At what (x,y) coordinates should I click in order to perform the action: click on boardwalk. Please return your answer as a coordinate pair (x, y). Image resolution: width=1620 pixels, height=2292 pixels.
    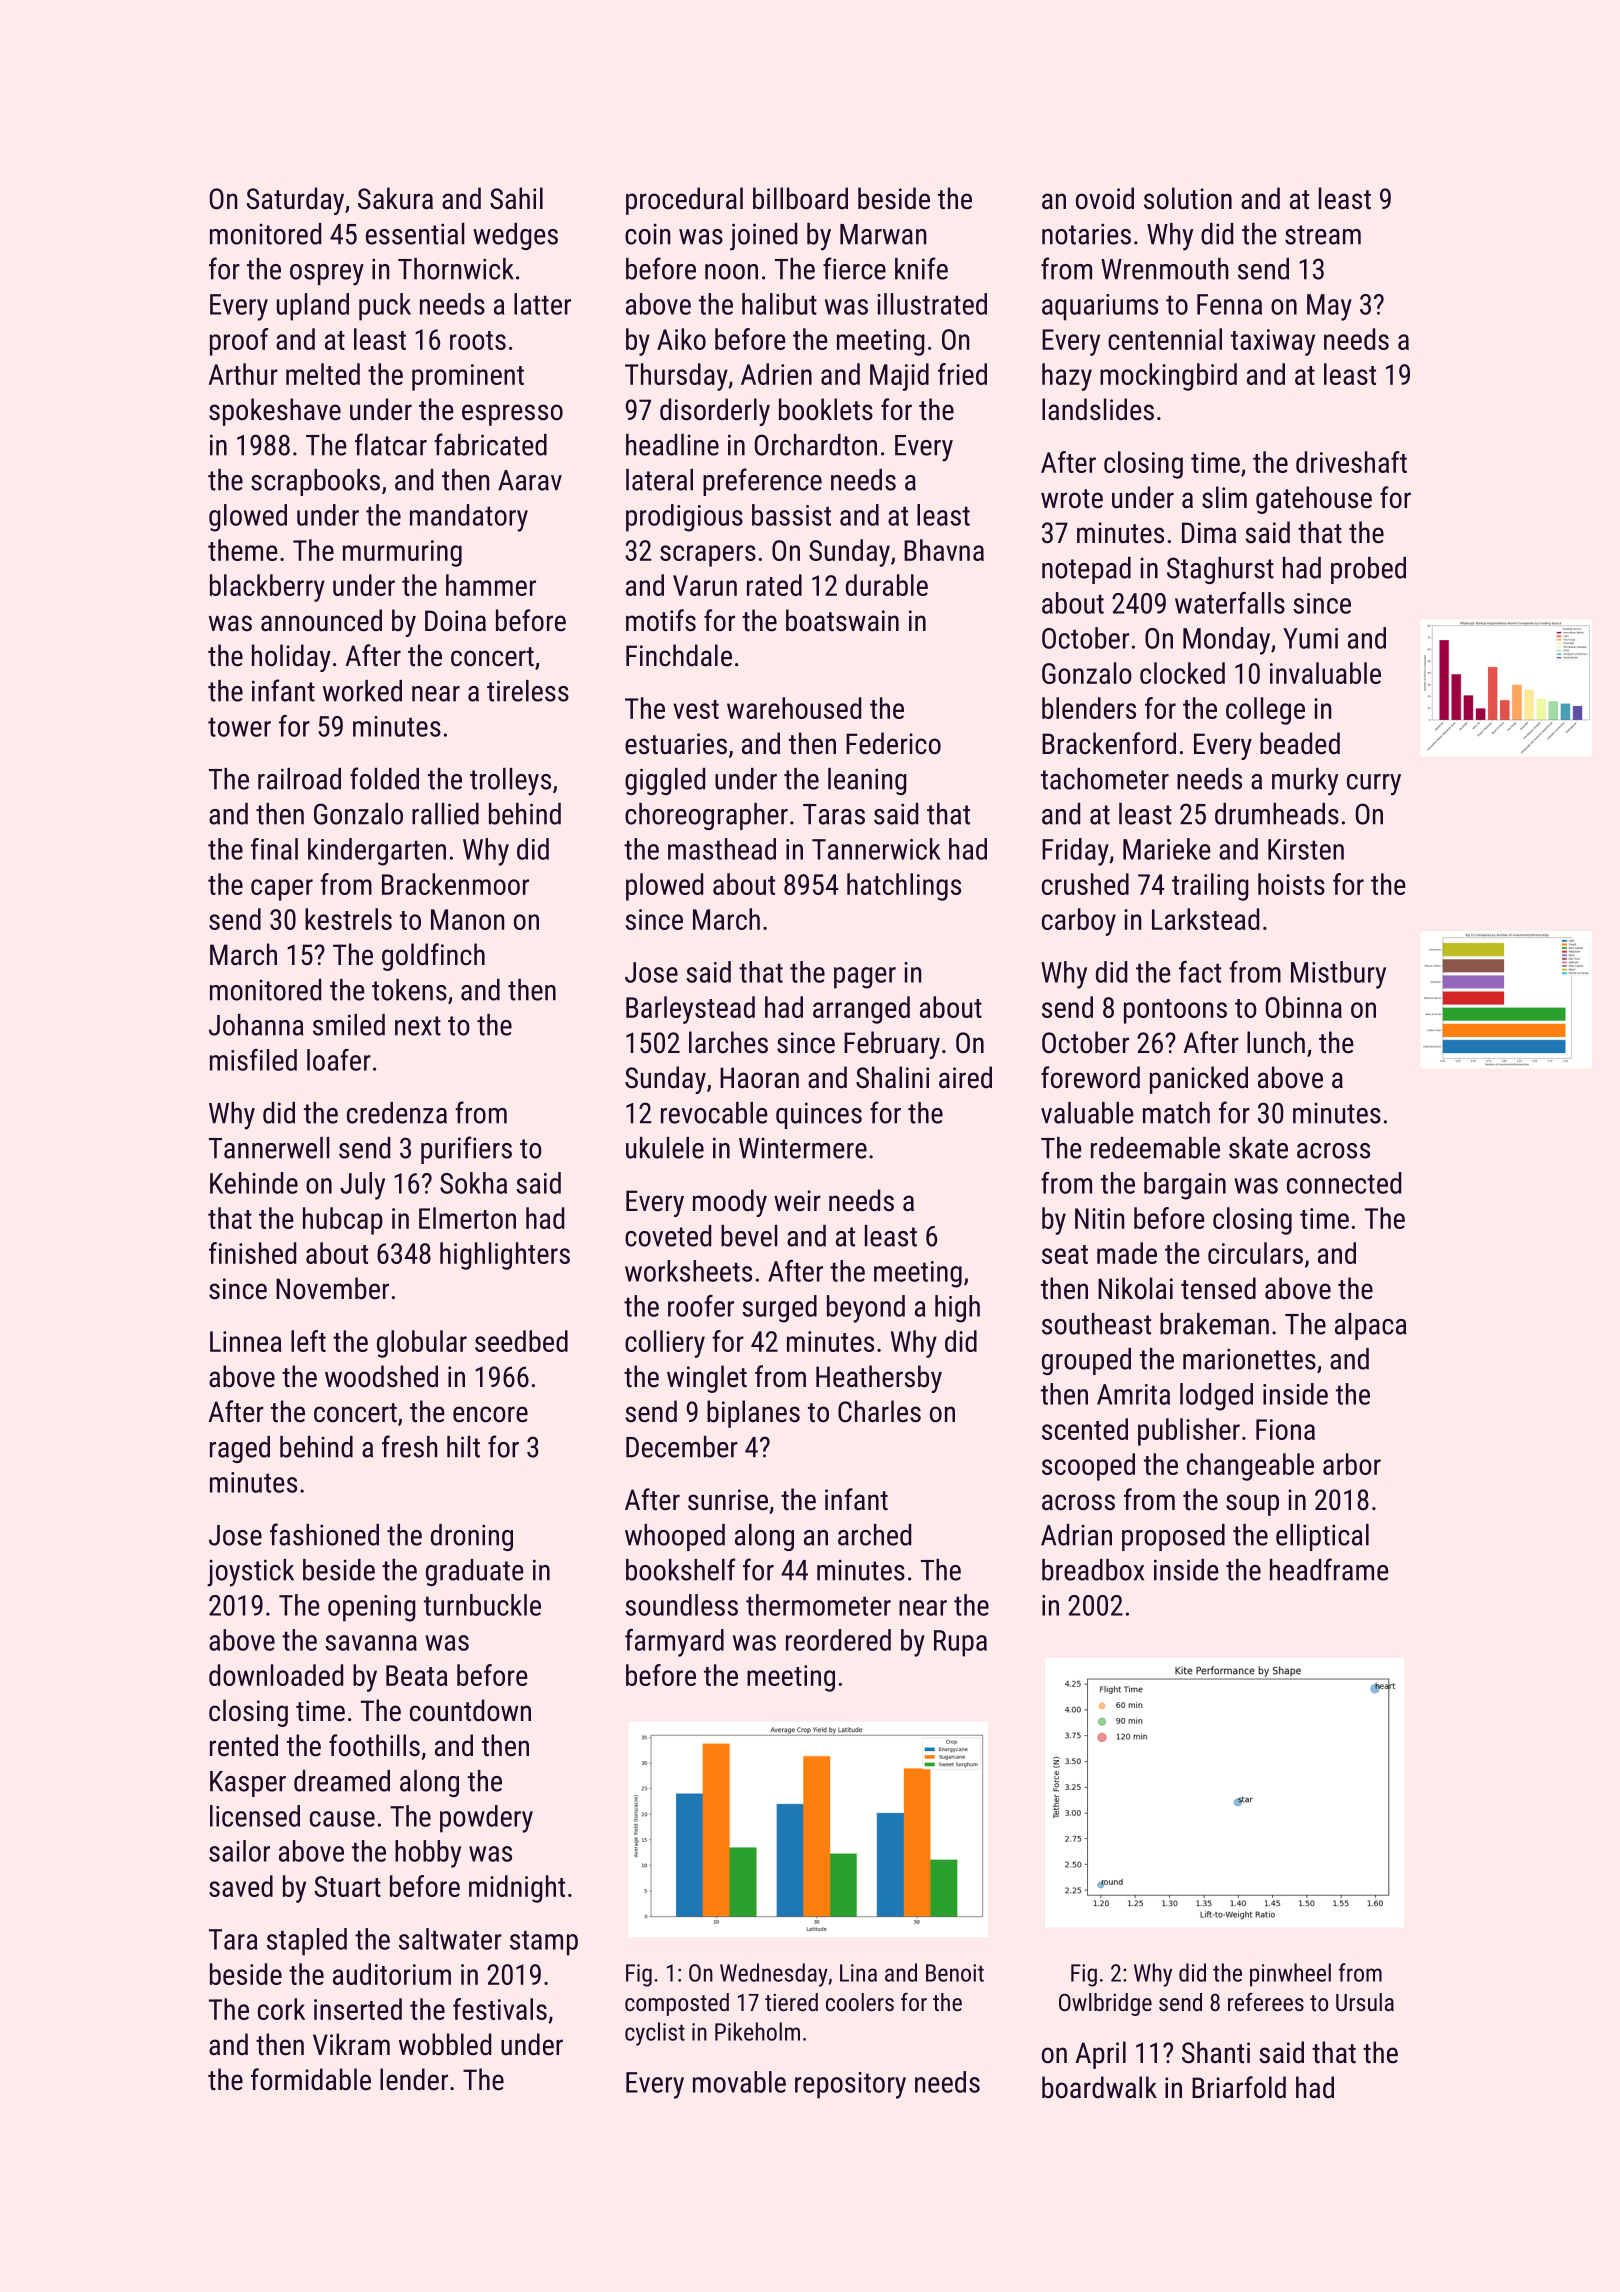
    Looking at the image, I should click on (1099, 2087).
